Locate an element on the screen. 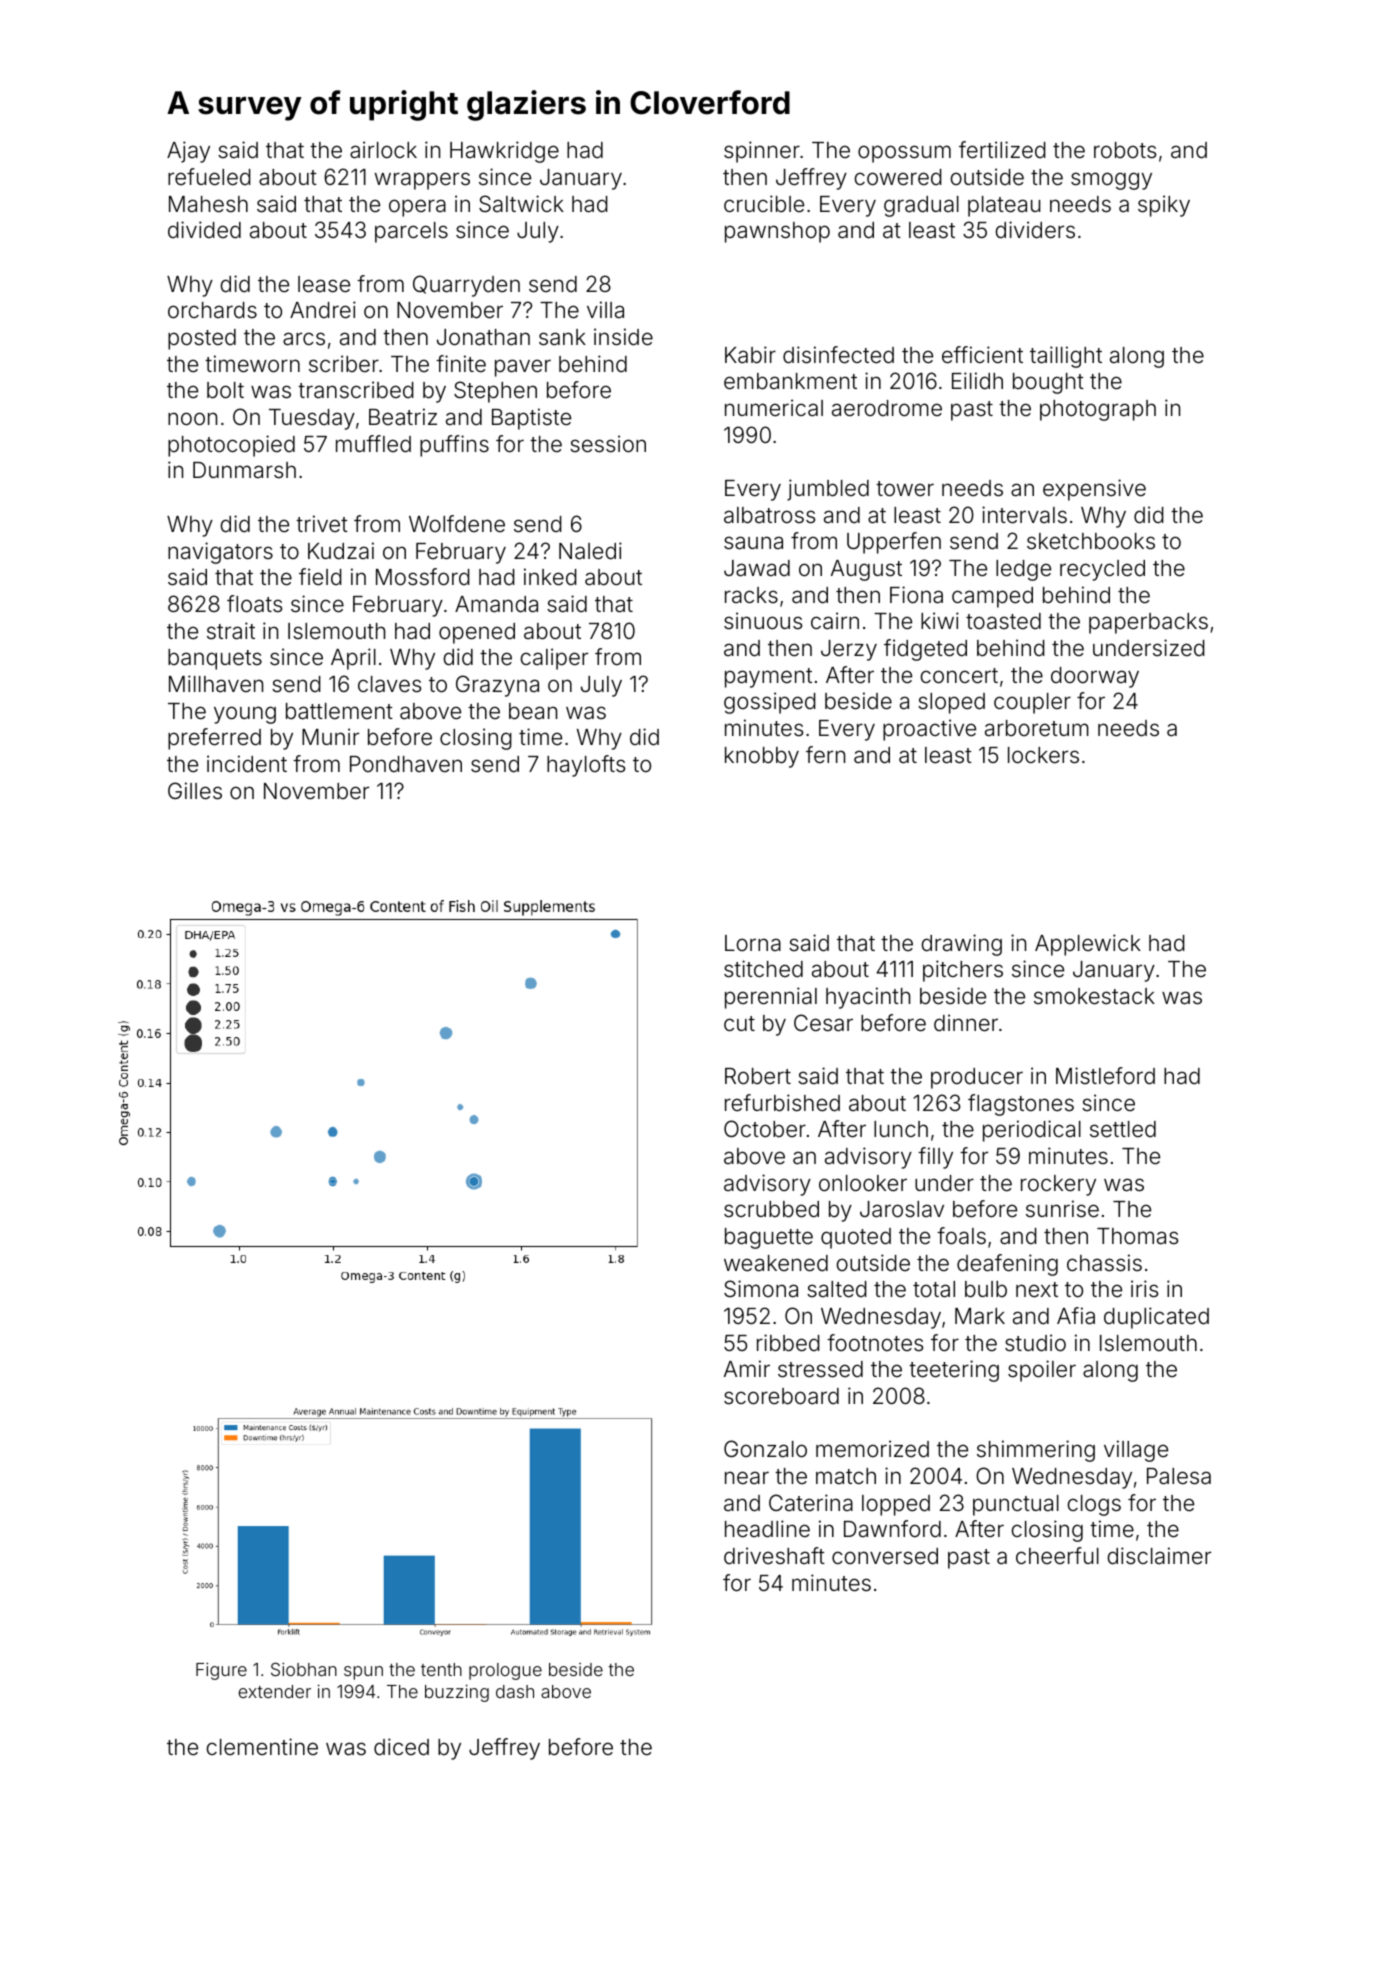 The height and width of the screenshot is (1969, 1386). toasted is located at coordinates (1003, 621).
